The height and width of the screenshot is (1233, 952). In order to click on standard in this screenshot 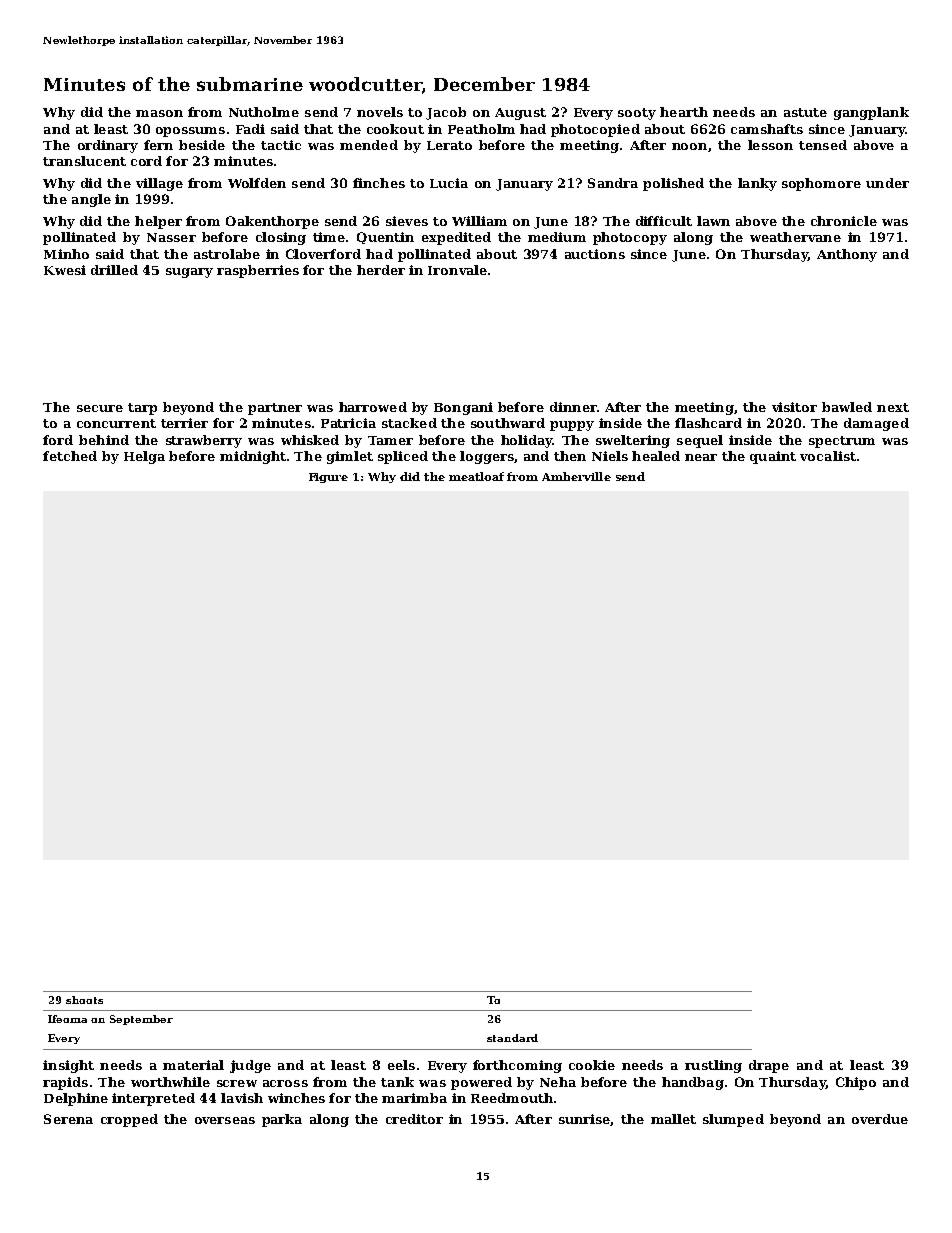, I will do `click(512, 1038)`.
